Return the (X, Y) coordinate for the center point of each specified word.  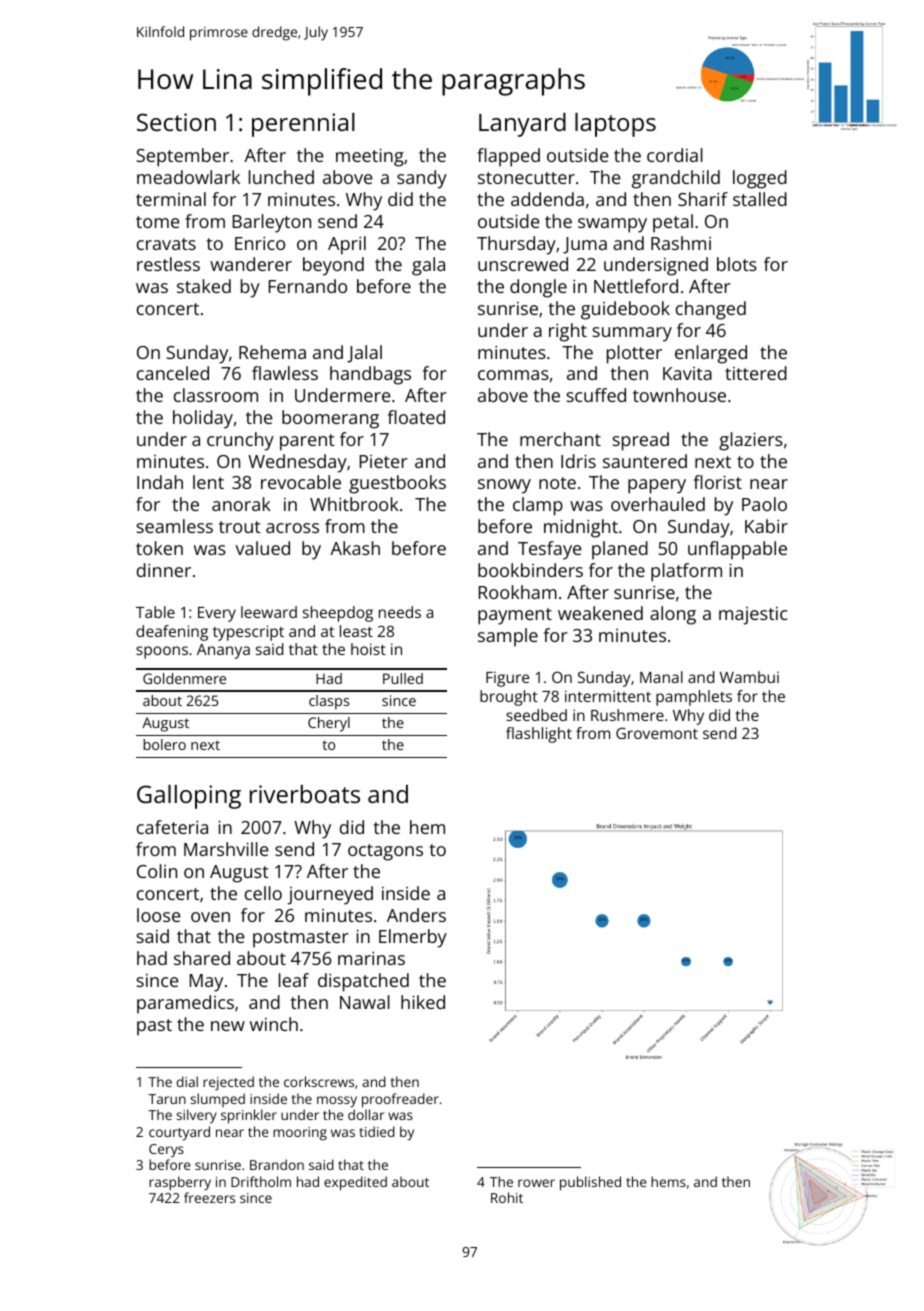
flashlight (539, 735)
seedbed (536, 715)
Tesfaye (550, 550)
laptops (615, 125)
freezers (209, 1197)
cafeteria (172, 827)
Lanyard (522, 125)
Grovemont (657, 733)
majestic (753, 616)
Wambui (749, 677)
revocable (301, 482)
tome (158, 222)
